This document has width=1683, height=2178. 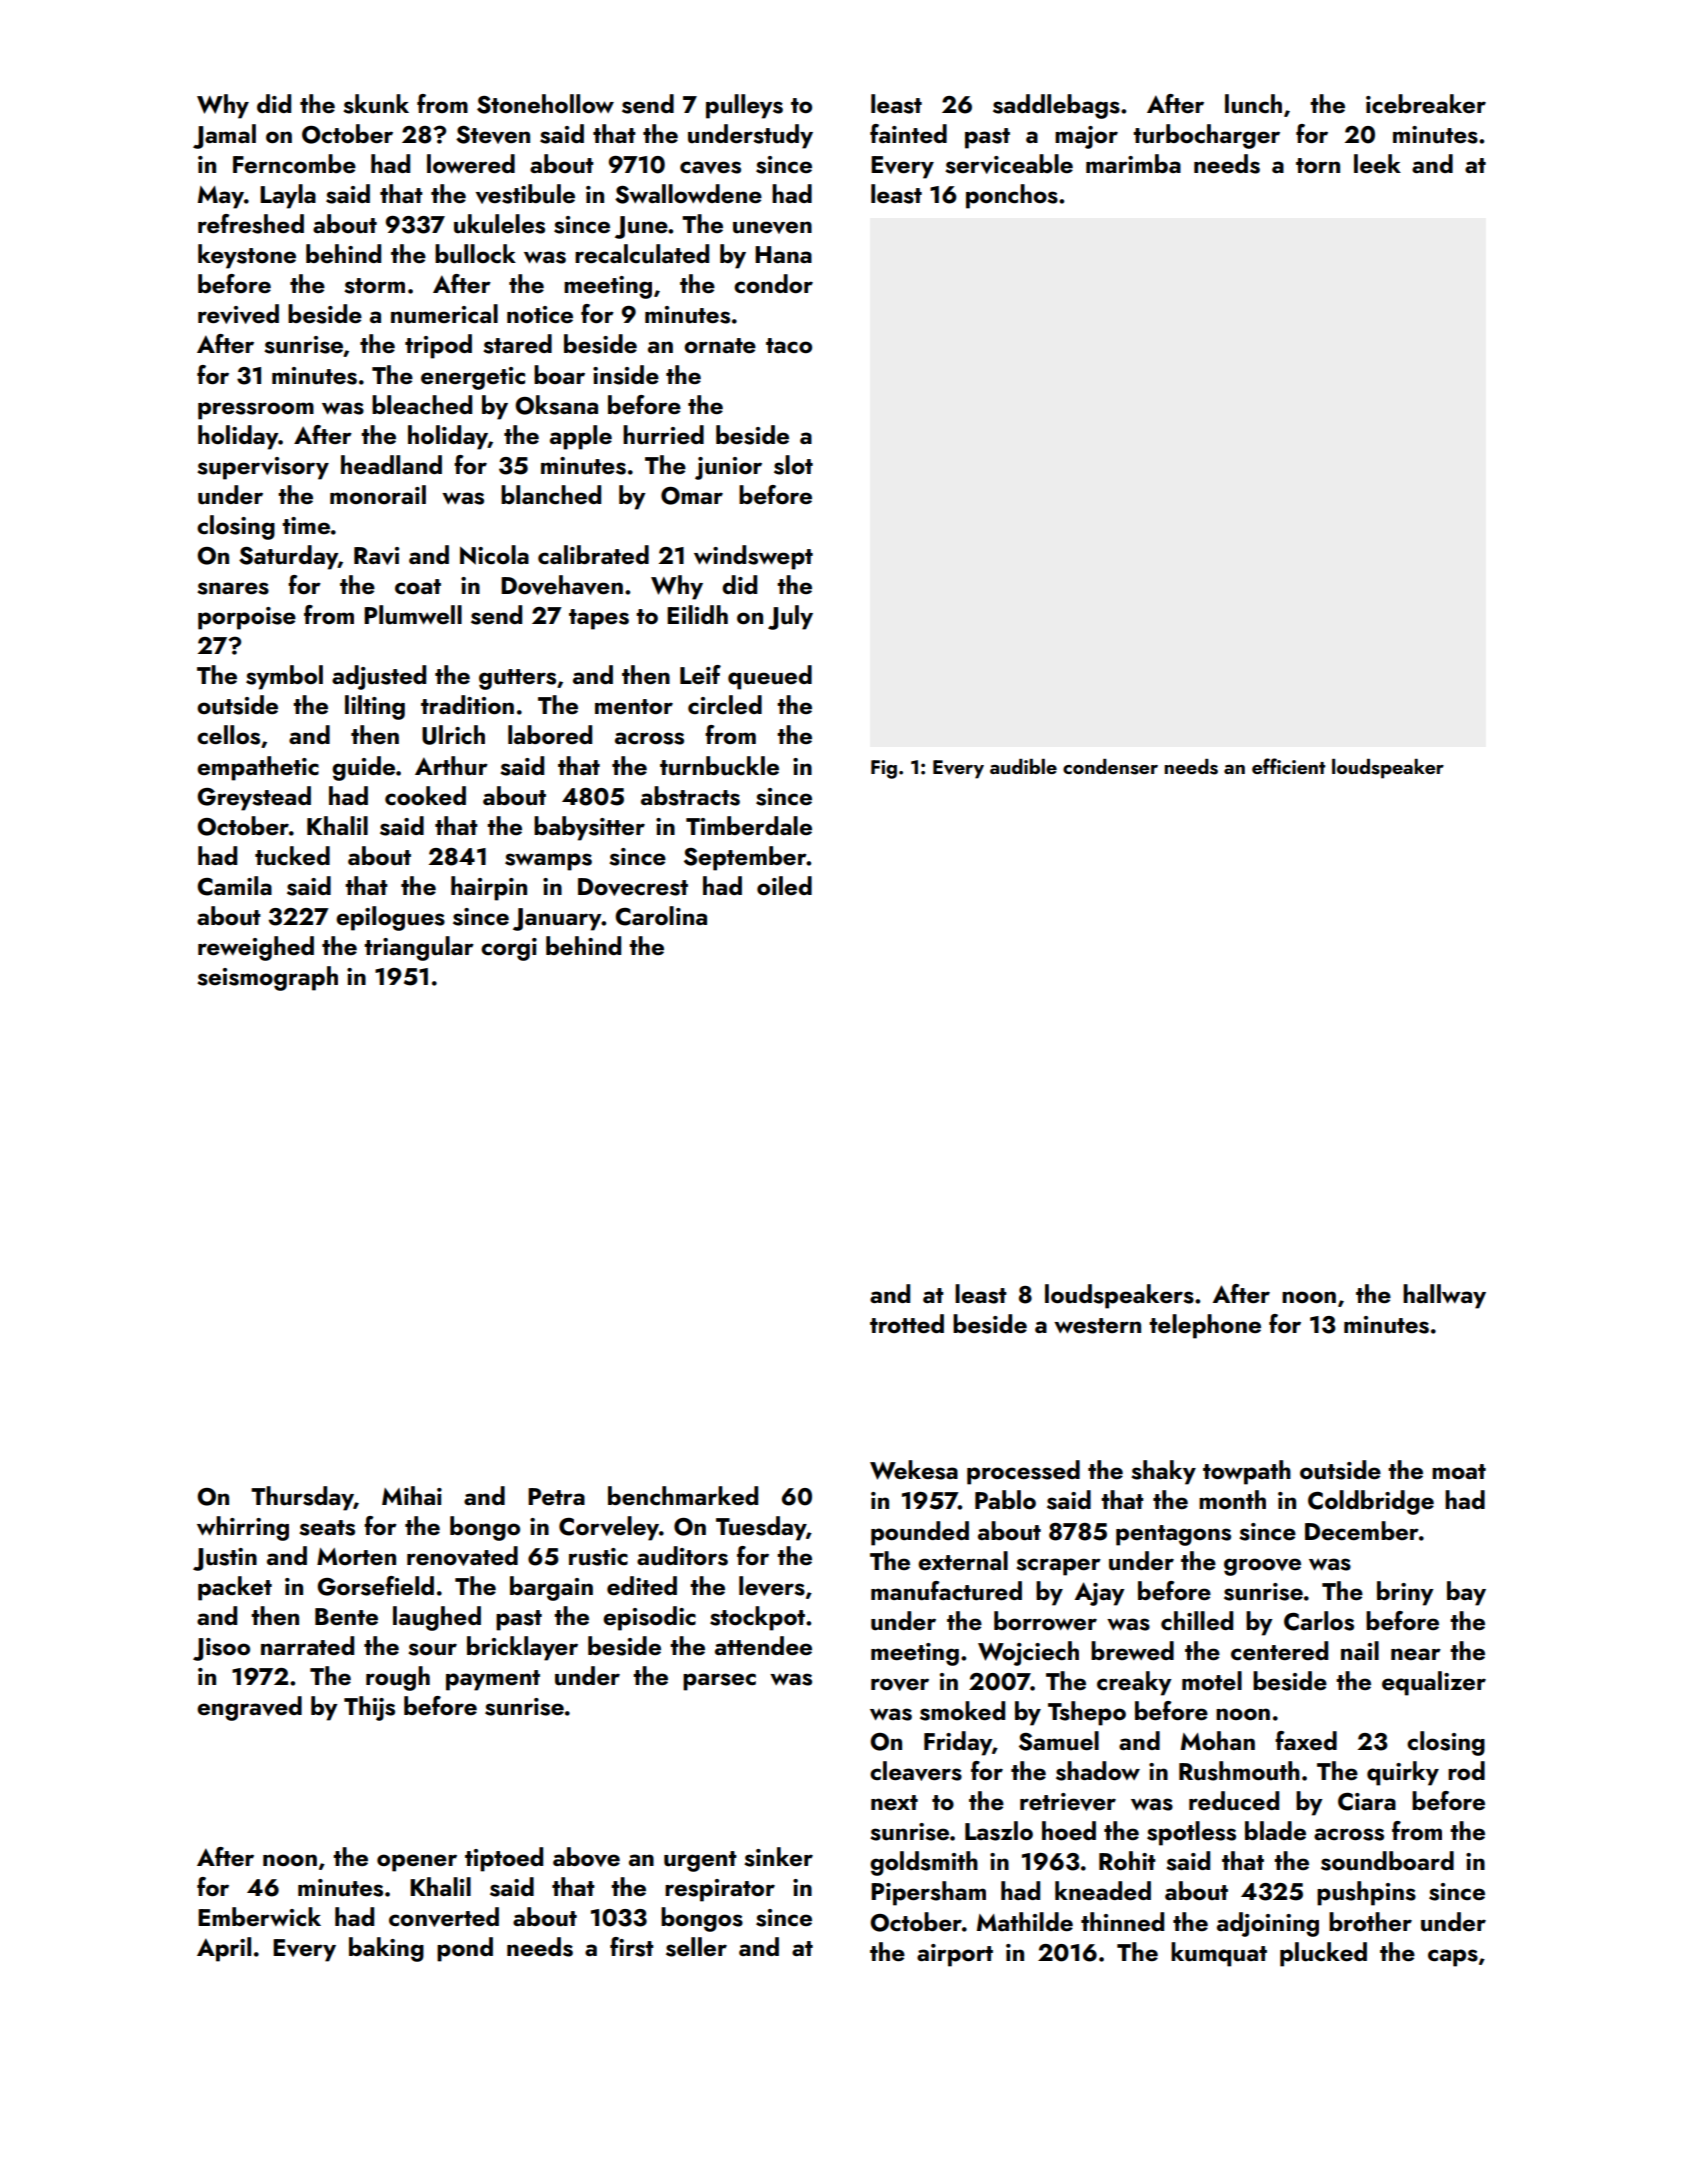 What do you see at coordinates (907, 1323) in the document?
I see `trotted` at bounding box center [907, 1323].
